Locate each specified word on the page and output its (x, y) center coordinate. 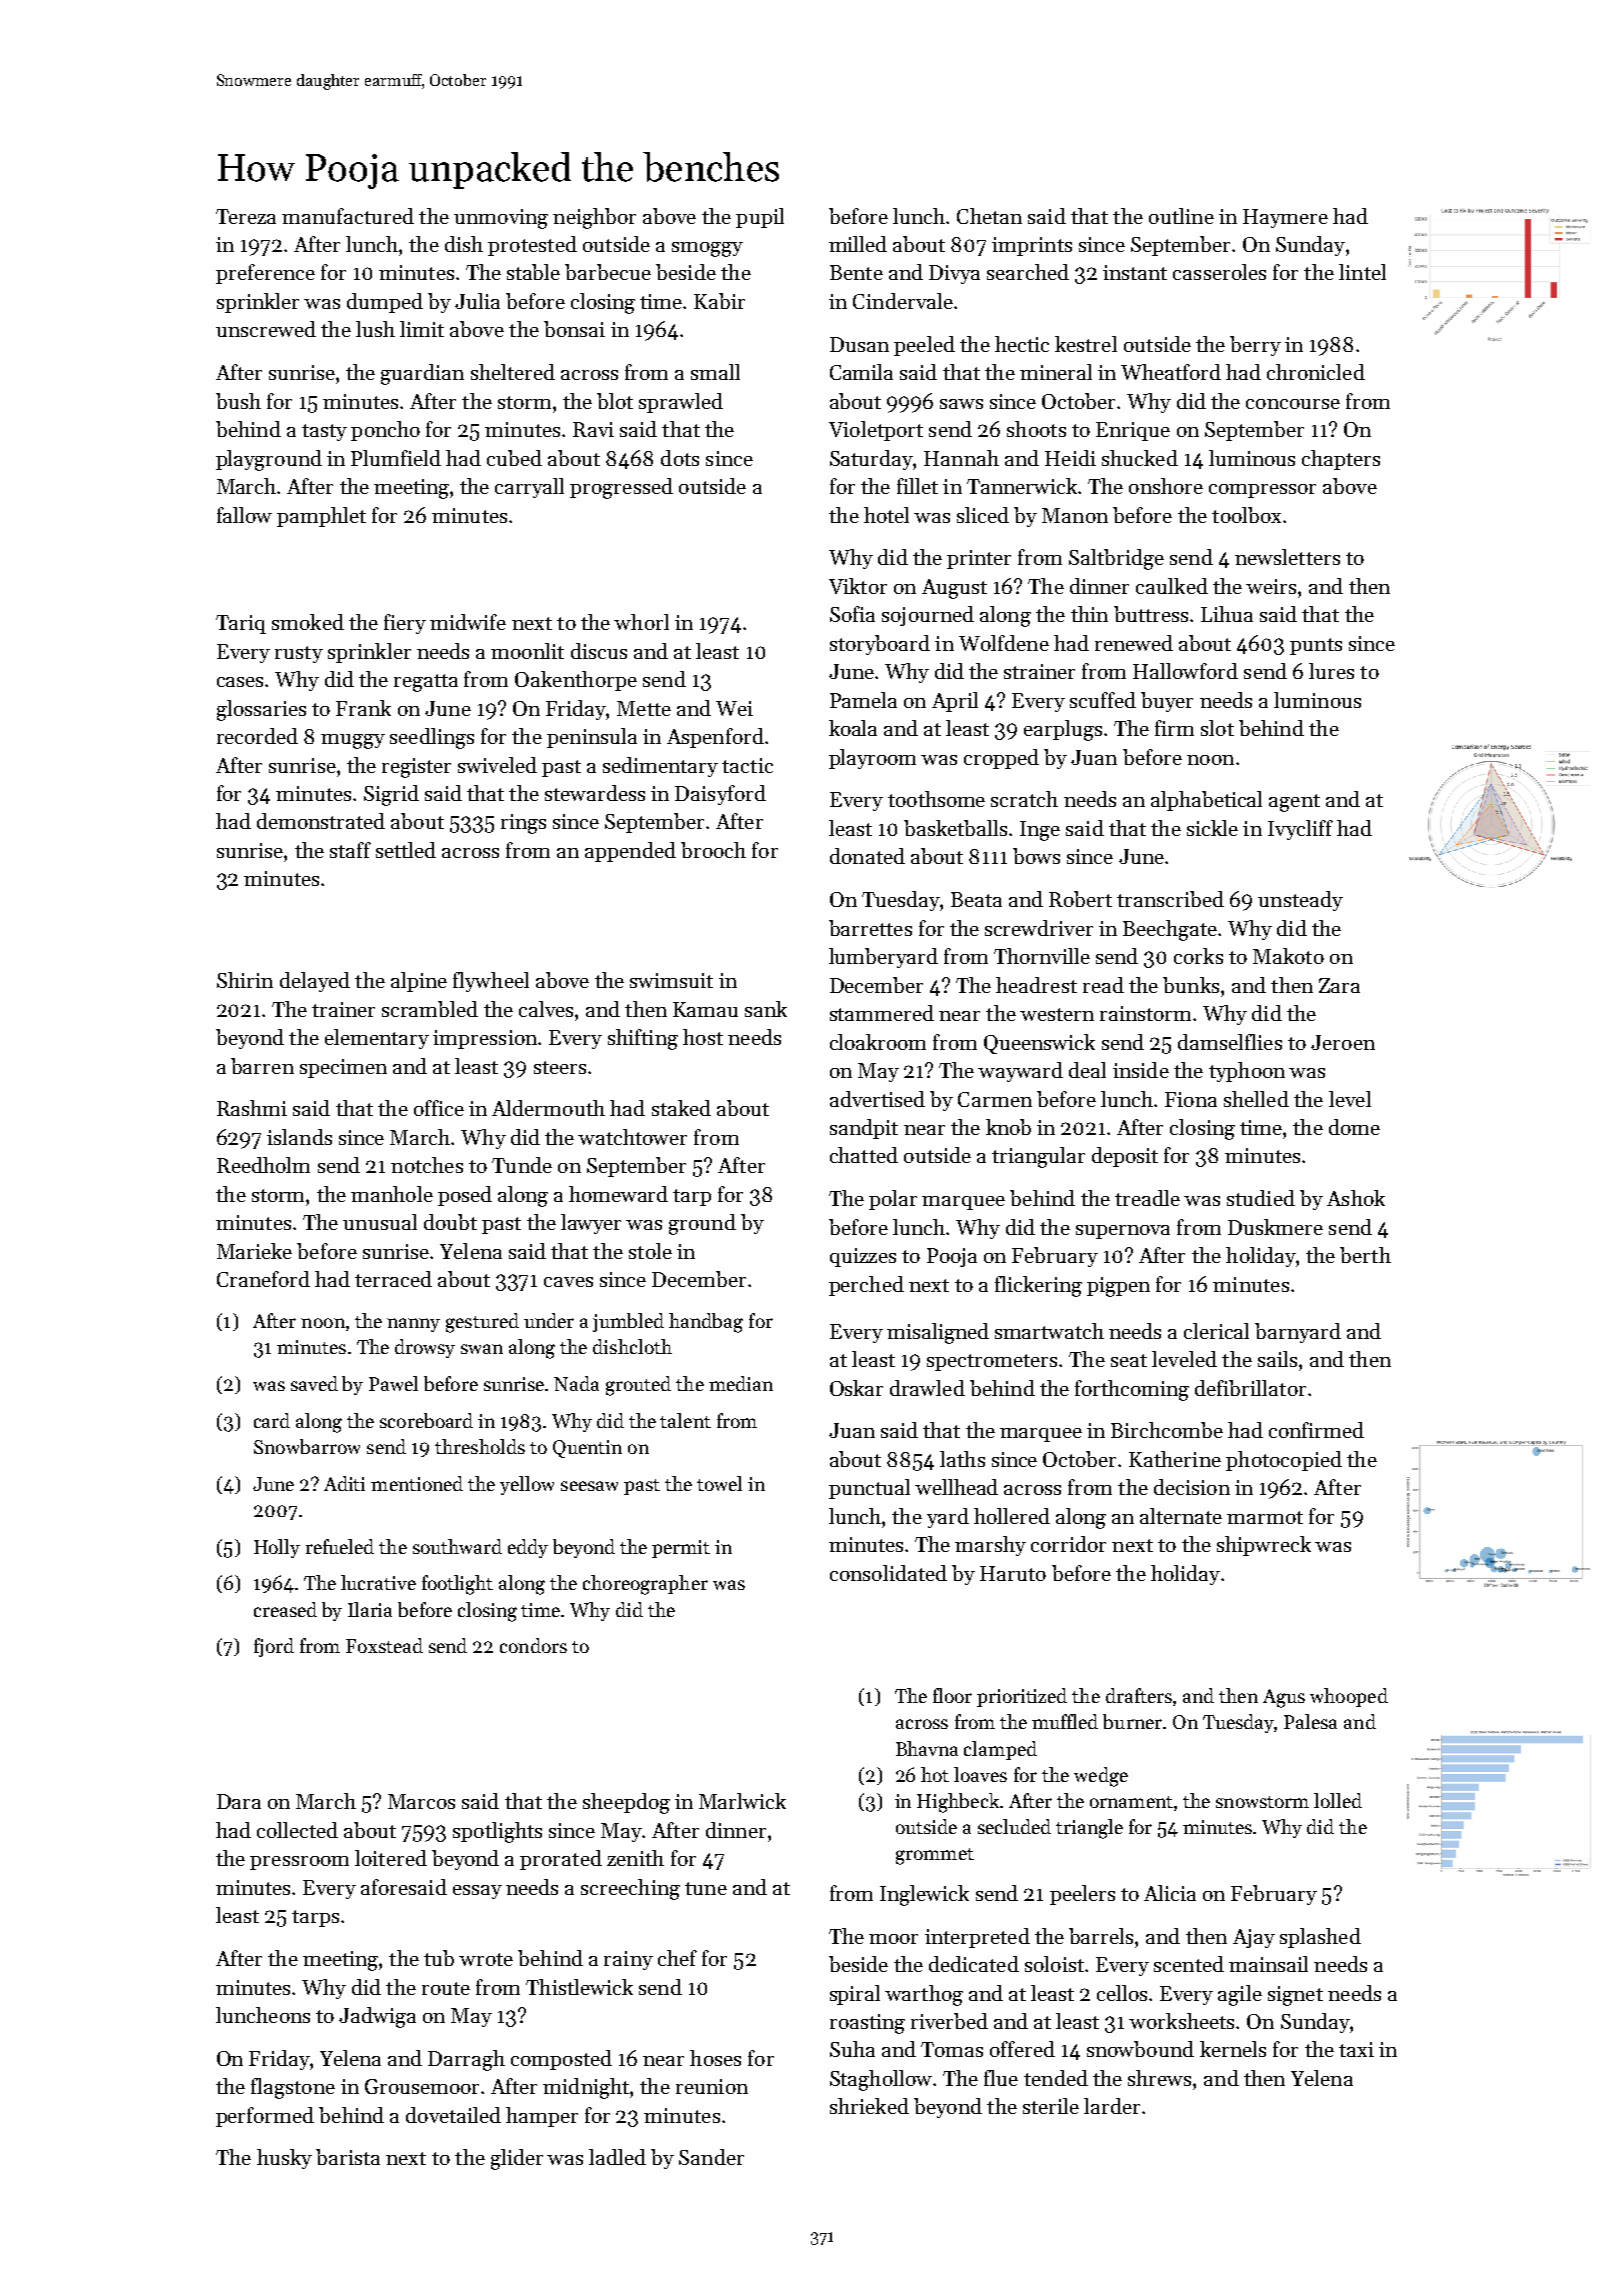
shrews (1159, 2078)
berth (1365, 1255)
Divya (954, 274)
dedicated (974, 1964)
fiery (405, 624)
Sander (711, 2157)
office (439, 1108)
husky (284, 2159)
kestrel (1086, 344)
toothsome (936, 799)
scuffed (1103, 700)
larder (1112, 2106)
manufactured (348, 216)
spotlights (497, 1832)
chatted (864, 1155)
